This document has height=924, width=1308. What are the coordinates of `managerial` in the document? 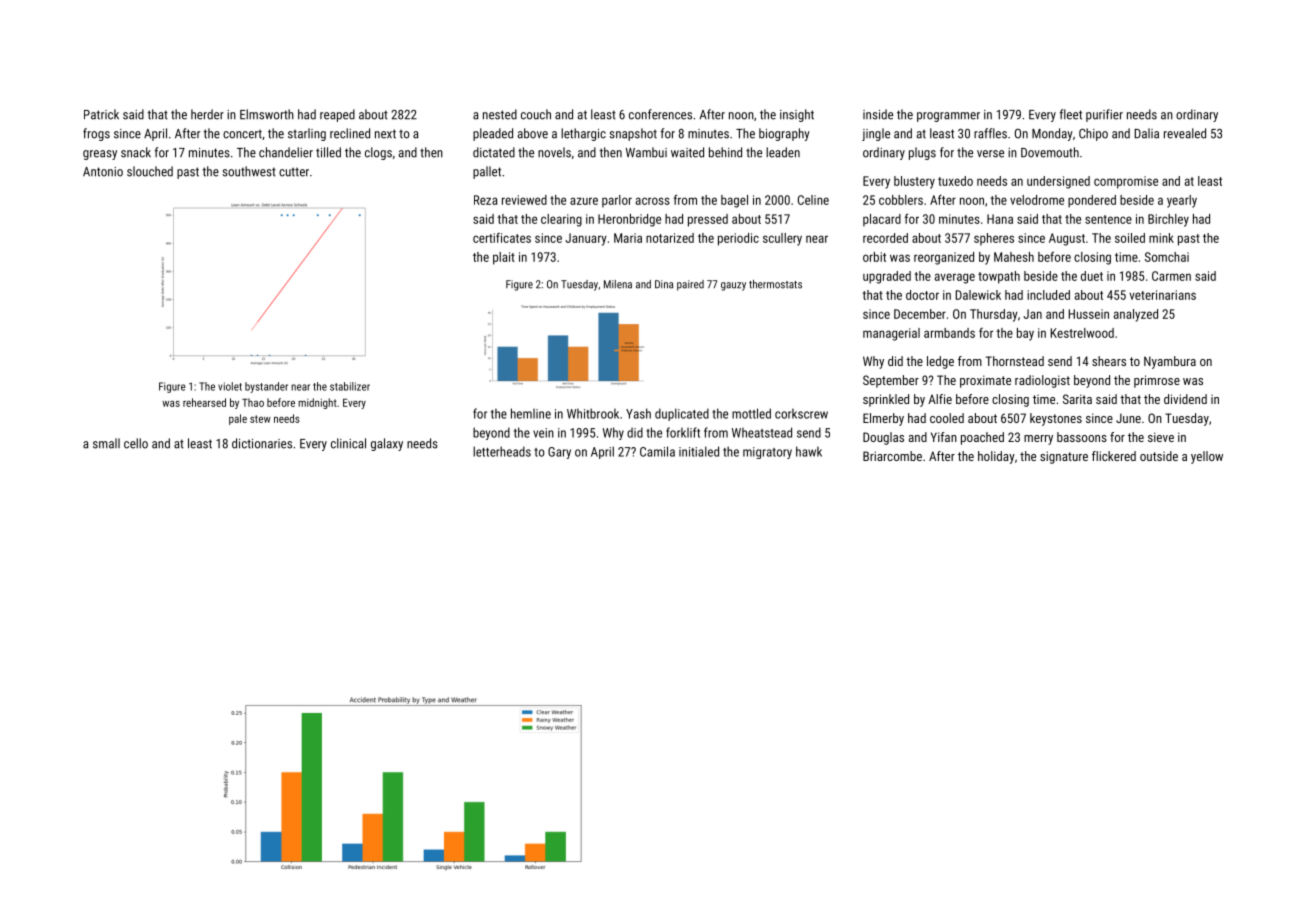 It's located at (891, 334).
